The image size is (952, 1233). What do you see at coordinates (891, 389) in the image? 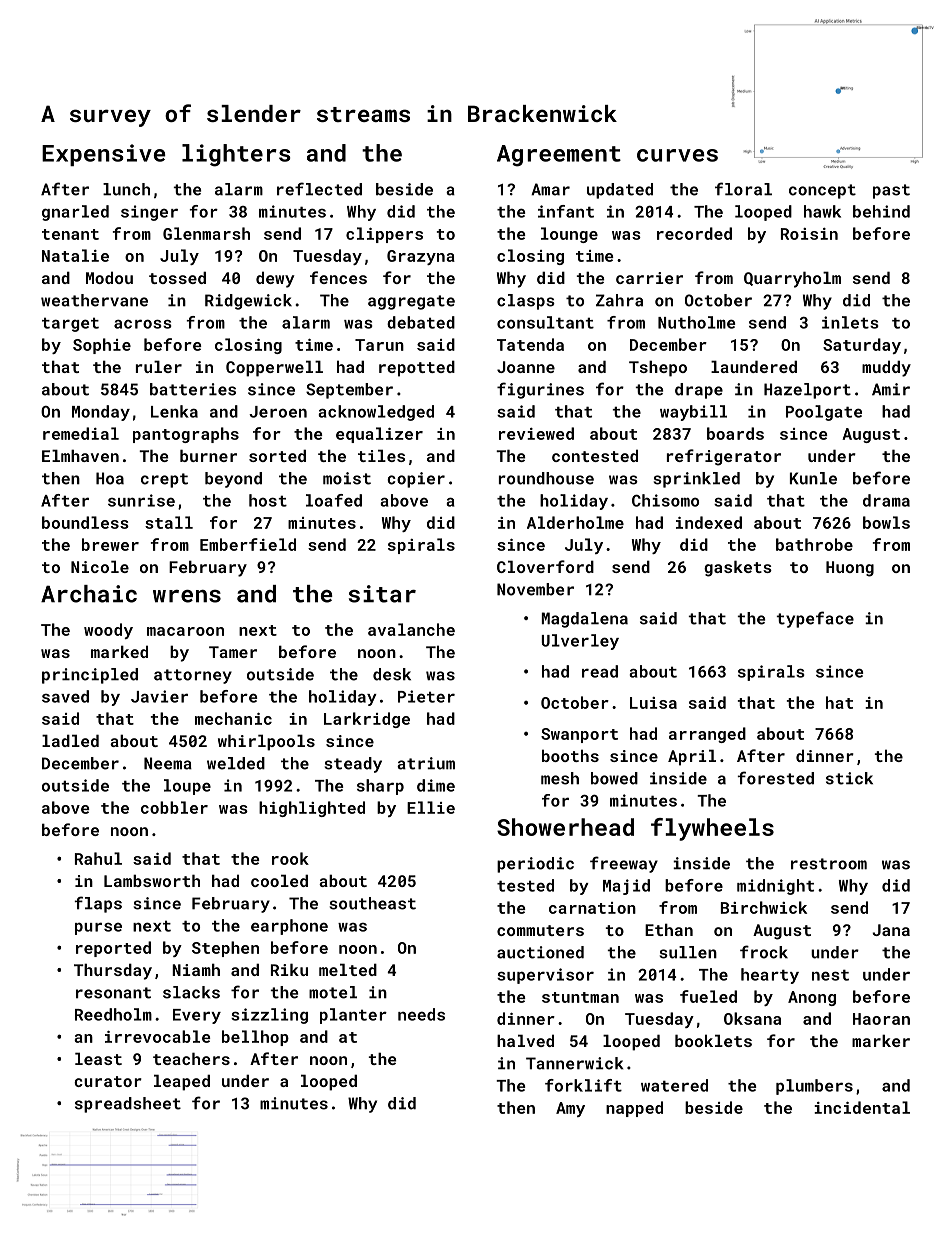
I see `Amir` at bounding box center [891, 389].
